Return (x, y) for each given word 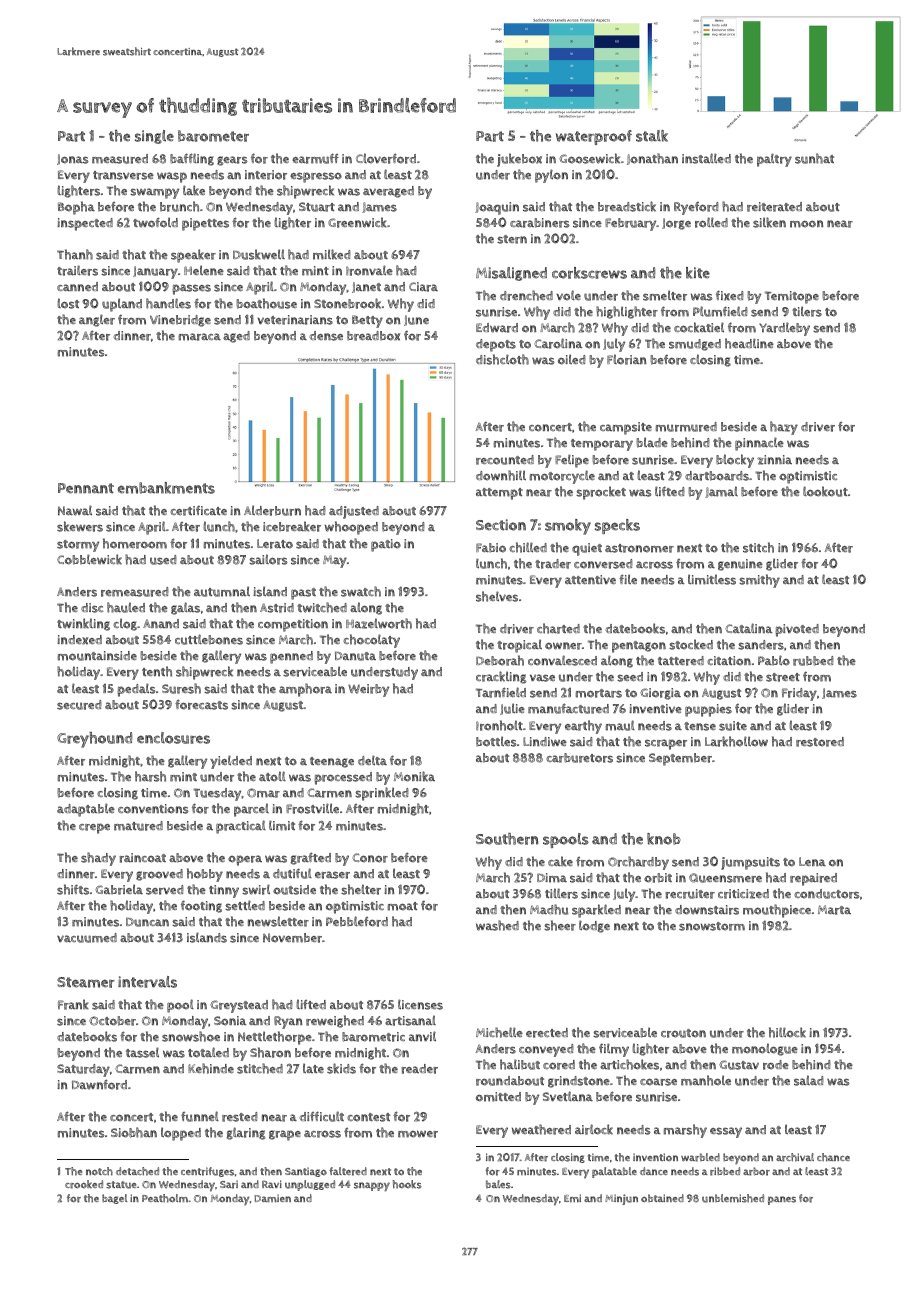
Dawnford (99, 1084)
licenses (420, 1004)
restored (820, 742)
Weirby (368, 690)
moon (806, 224)
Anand (161, 623)
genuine (740, 565)
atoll (272, 776)
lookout (825, 491)
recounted (505, 460)
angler (97, 320)
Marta (834, 910)
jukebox (519, 160)
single (154, 137)
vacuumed (87, 938)
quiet (587, 549)
